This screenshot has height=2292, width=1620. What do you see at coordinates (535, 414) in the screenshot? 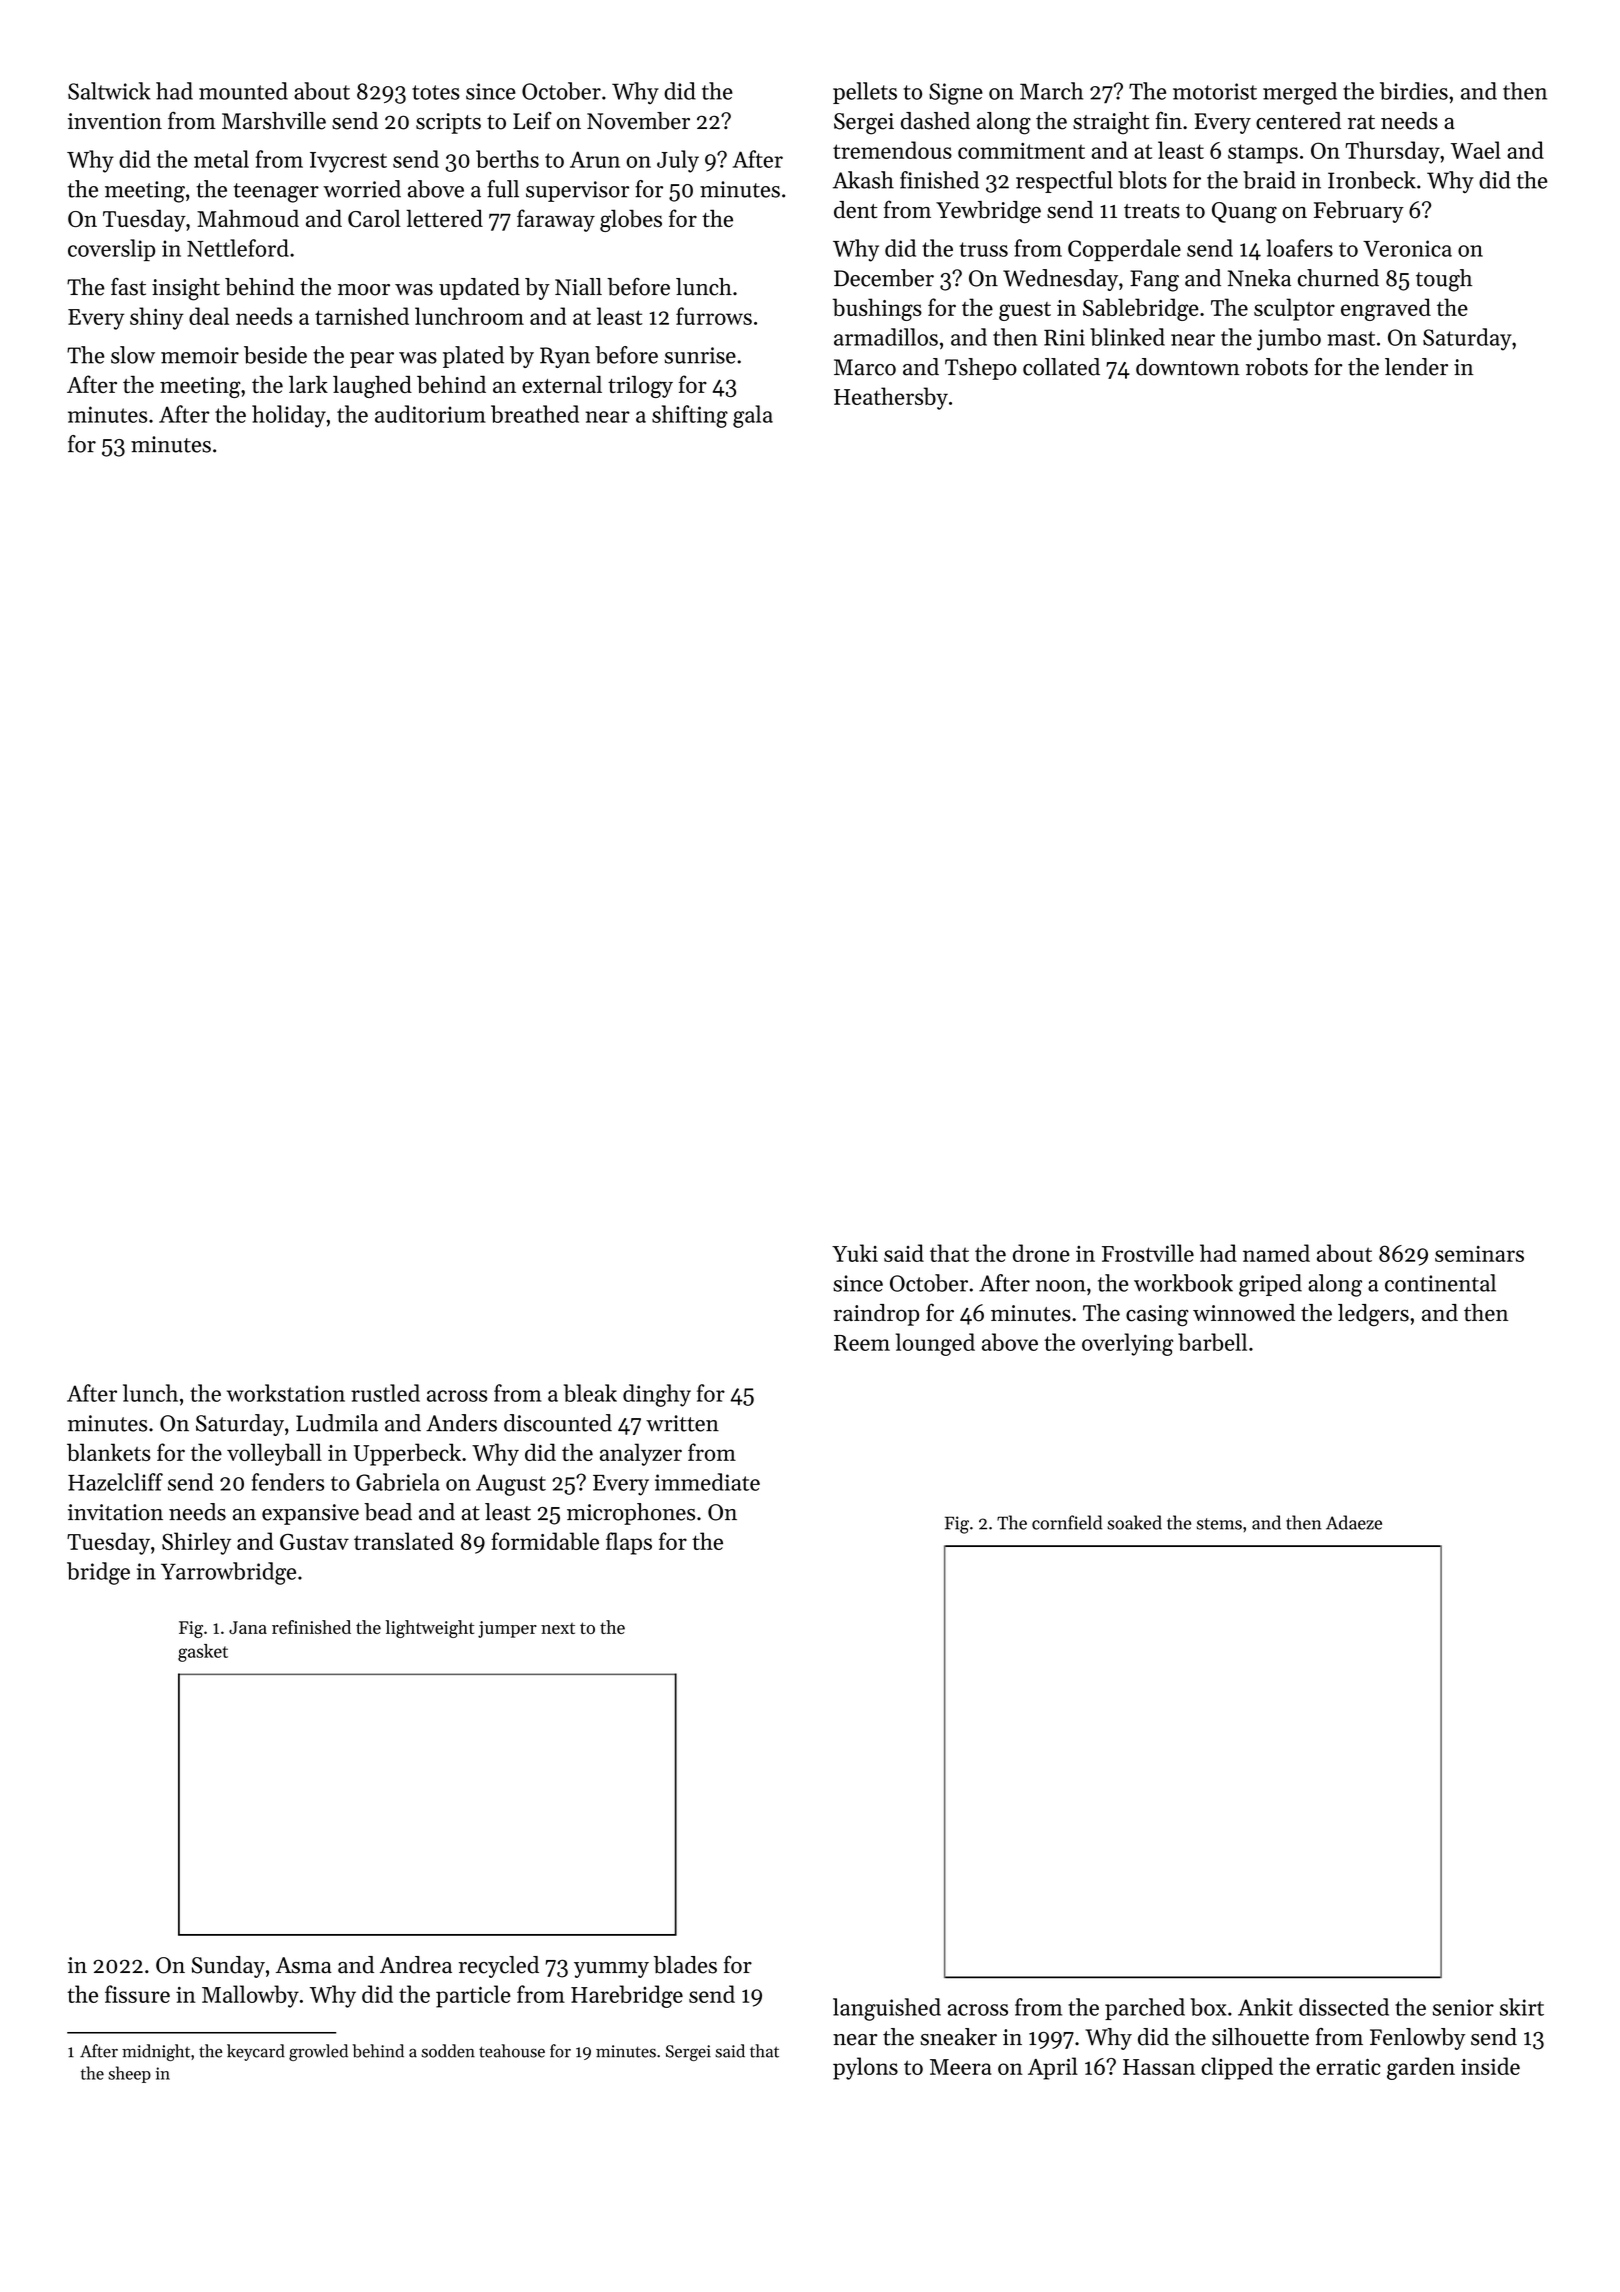
I see `breathed` at bounding box center [535, 414].
